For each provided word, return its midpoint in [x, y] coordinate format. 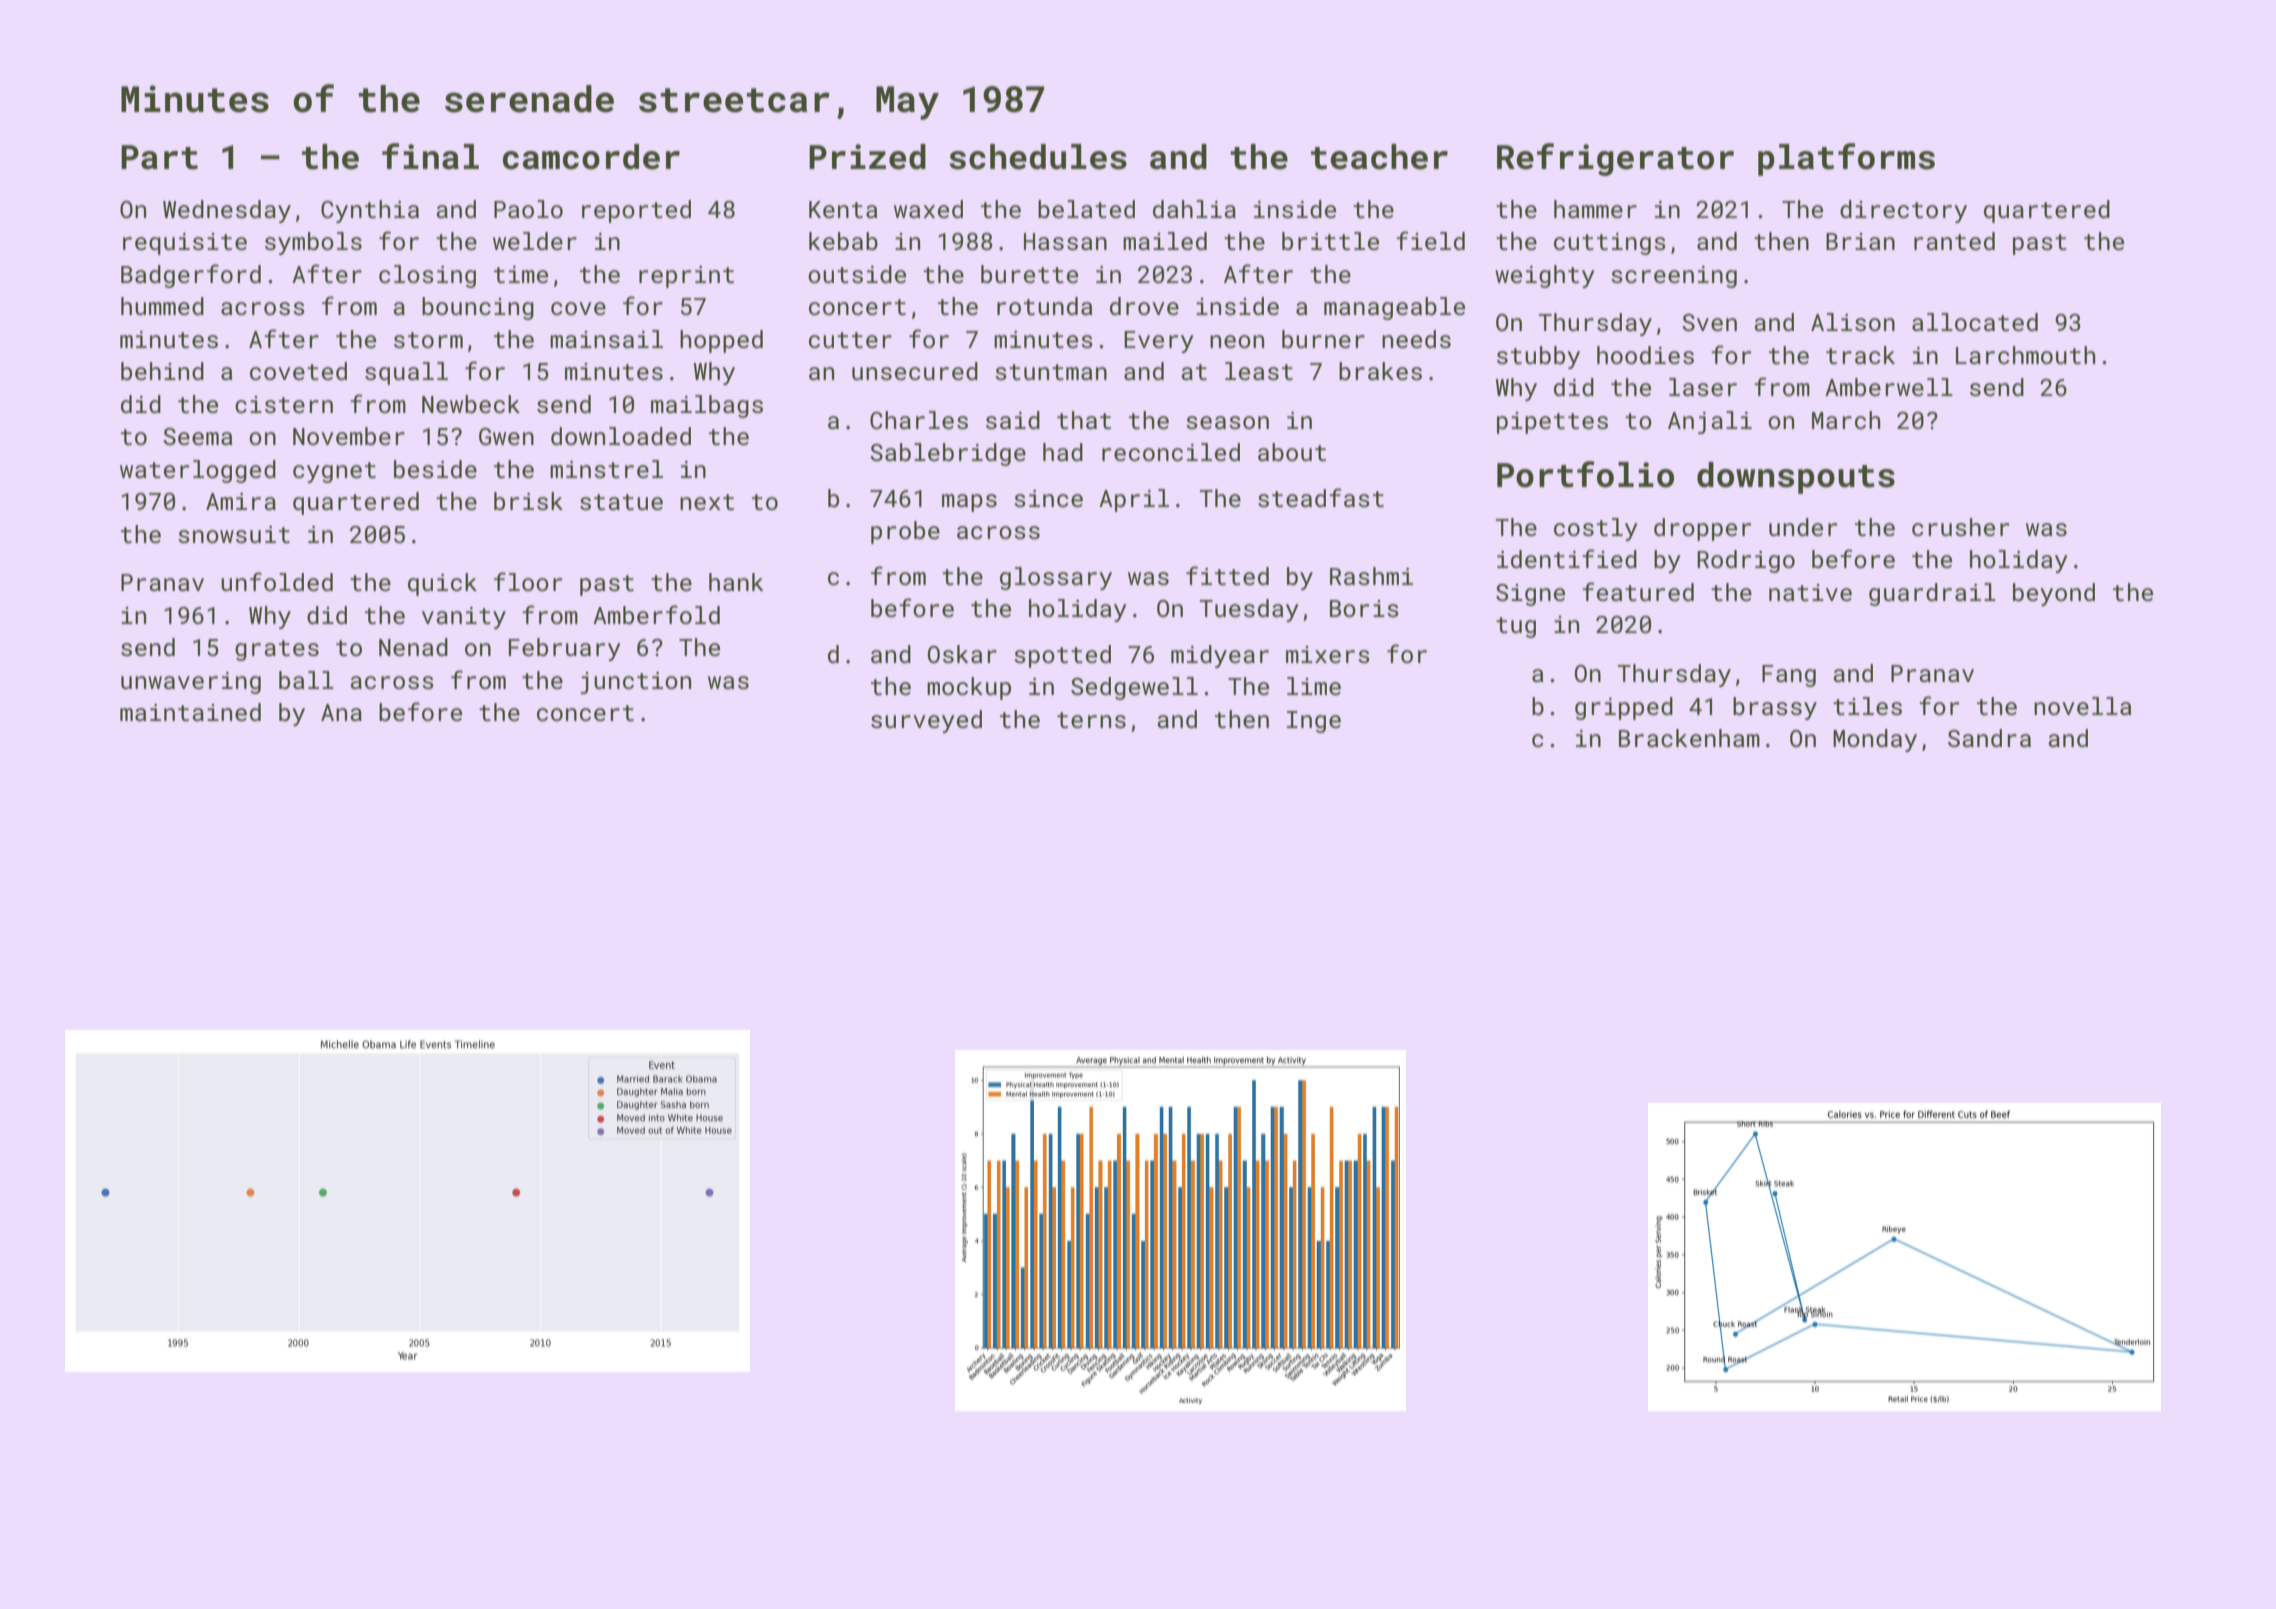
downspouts [1796, 478]
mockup [969, 688]
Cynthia [370, 211]
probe [905, 532]
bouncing [478, 308]
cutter [850, 340]
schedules [1038, 157]
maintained [190, 712]
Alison [1853, 322]
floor [528, 581]
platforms [1846, 159]
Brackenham [1689, 738]
